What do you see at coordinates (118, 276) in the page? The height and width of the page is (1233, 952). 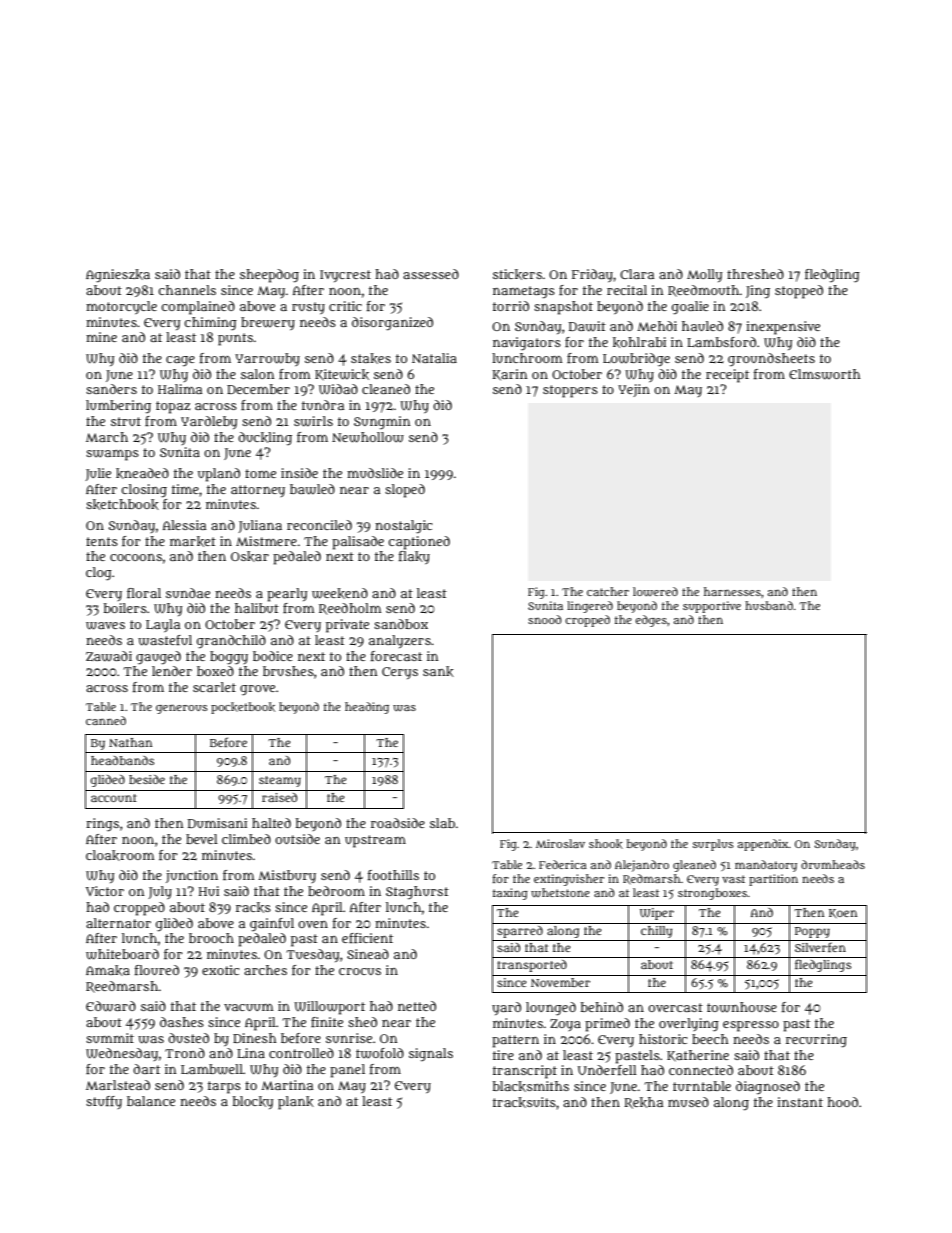 I see `Agnieszka` at bounding box center [118, 276].
